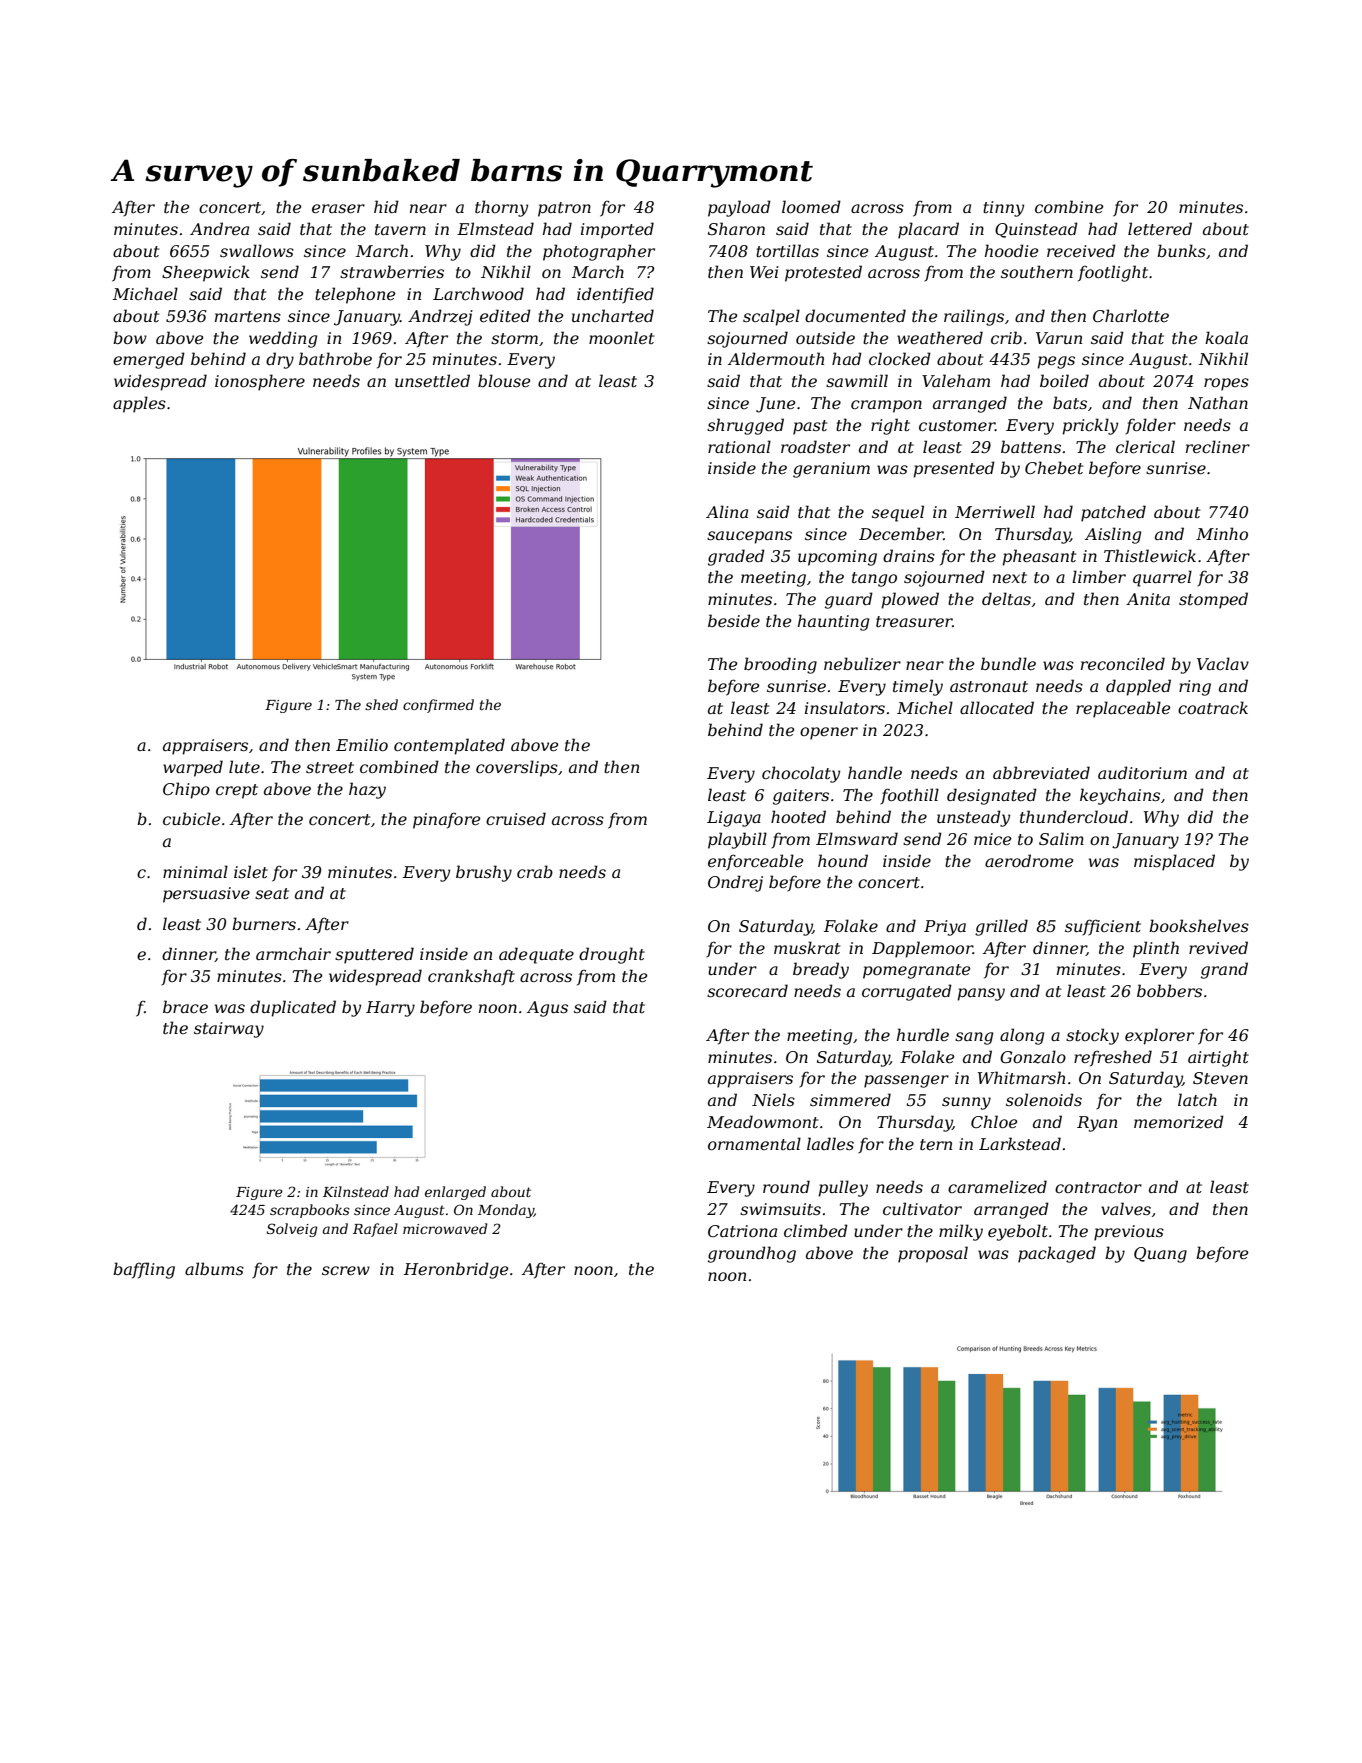  I want to click on persuasive, so click(206, 895).
